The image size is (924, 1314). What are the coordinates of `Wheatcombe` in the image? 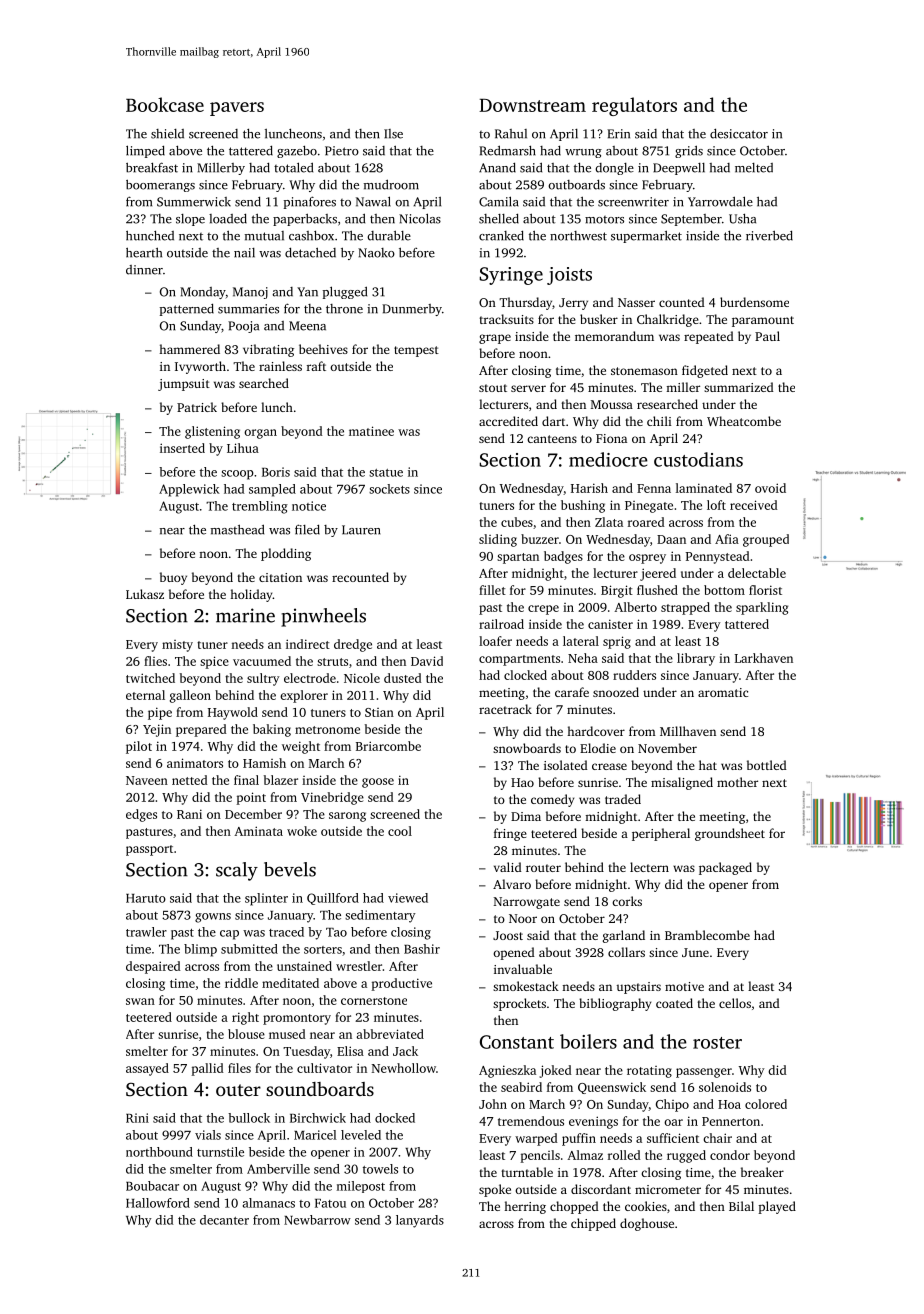 It's located at (744, 421).
